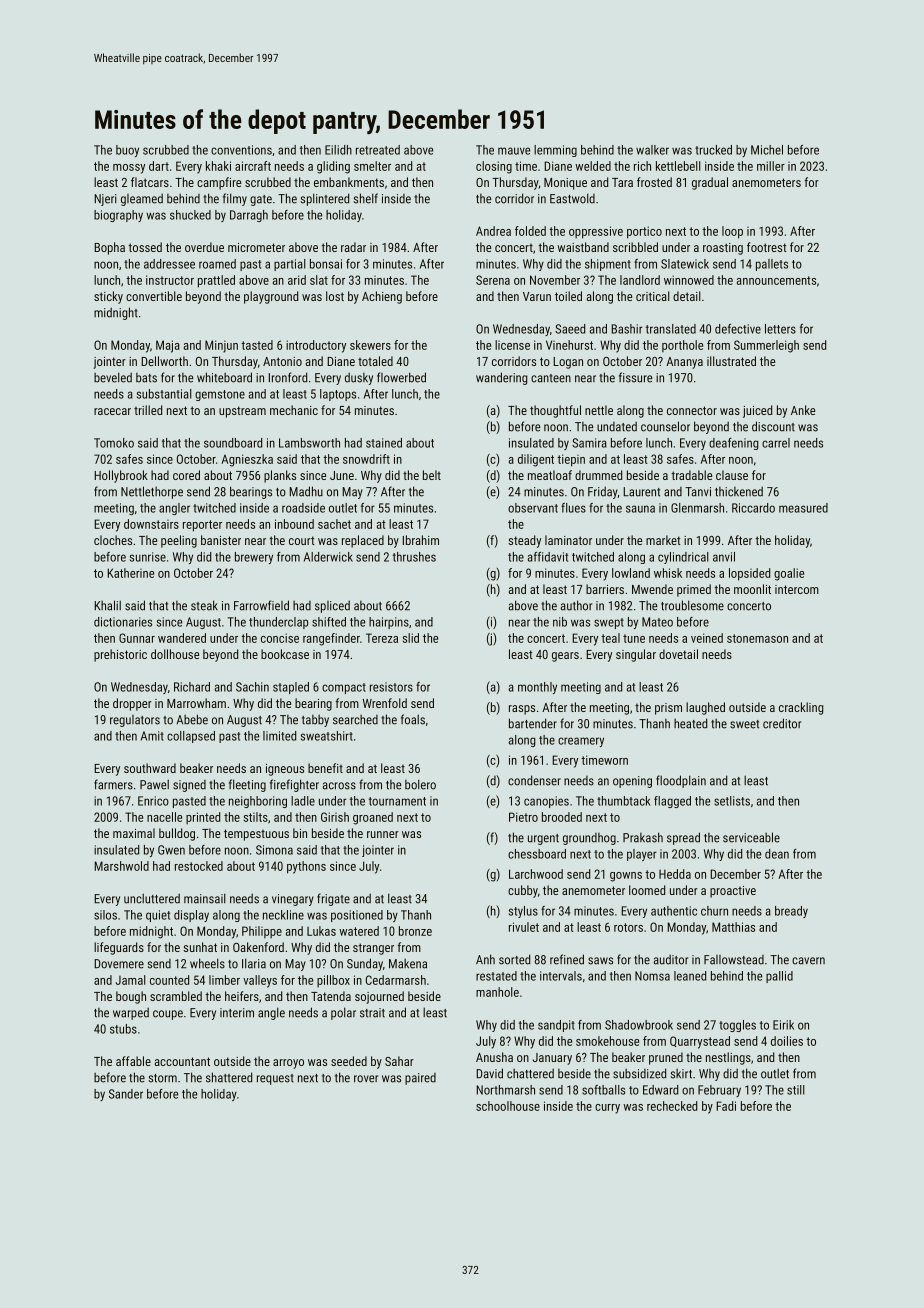 This screenshot has height=1308, width=924. I want to click on observant, so click(533, 508).
